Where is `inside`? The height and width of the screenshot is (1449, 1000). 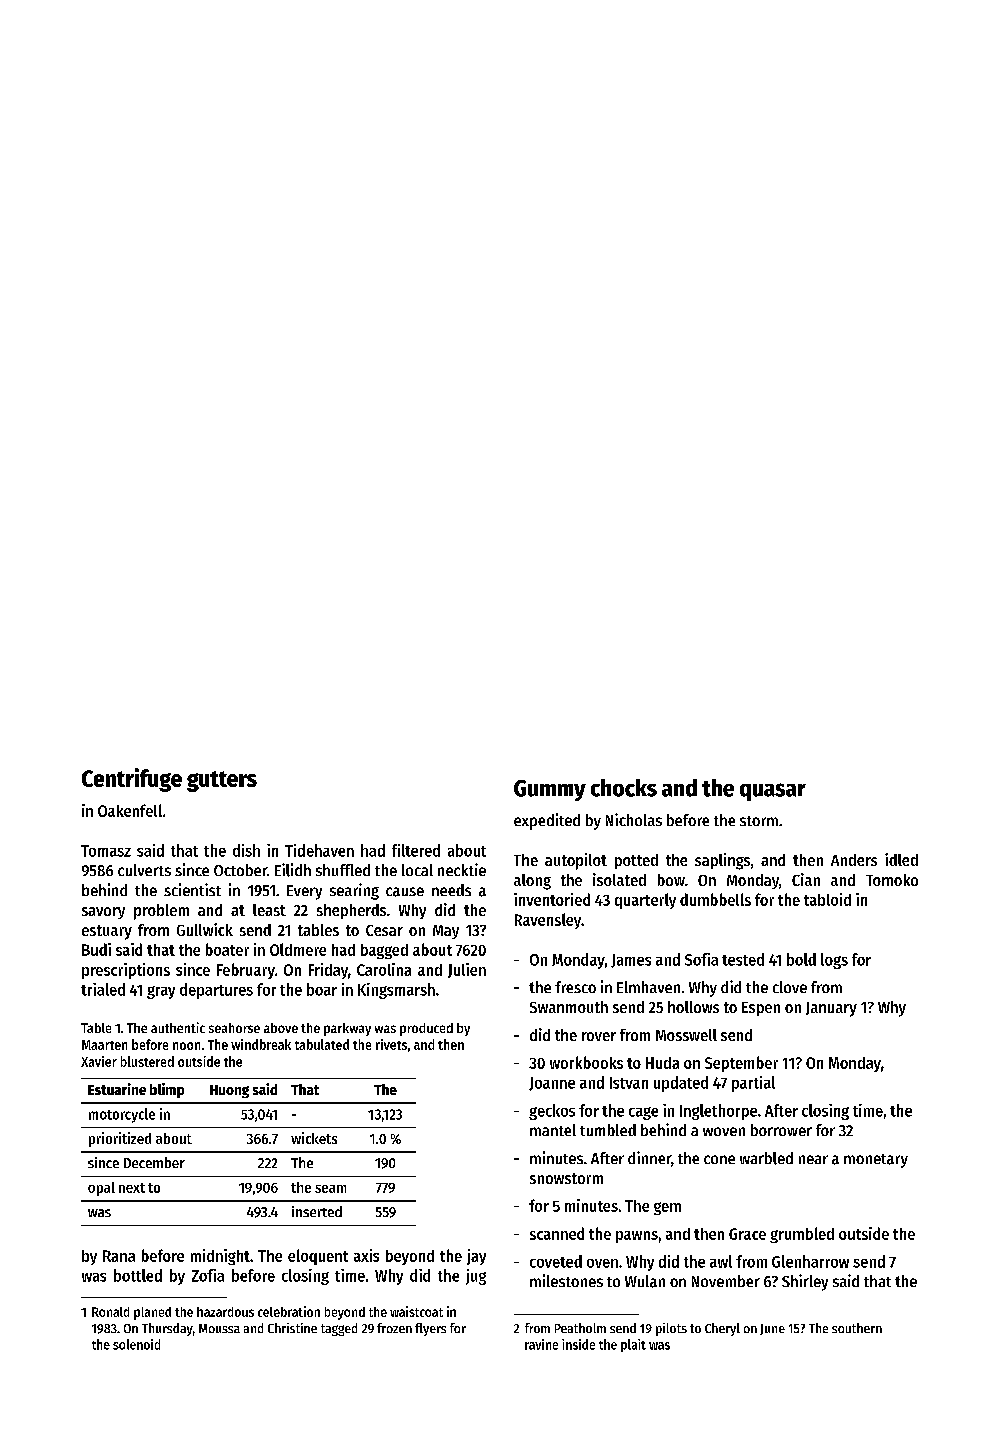
inside is located at coordinates (578, 1344).
